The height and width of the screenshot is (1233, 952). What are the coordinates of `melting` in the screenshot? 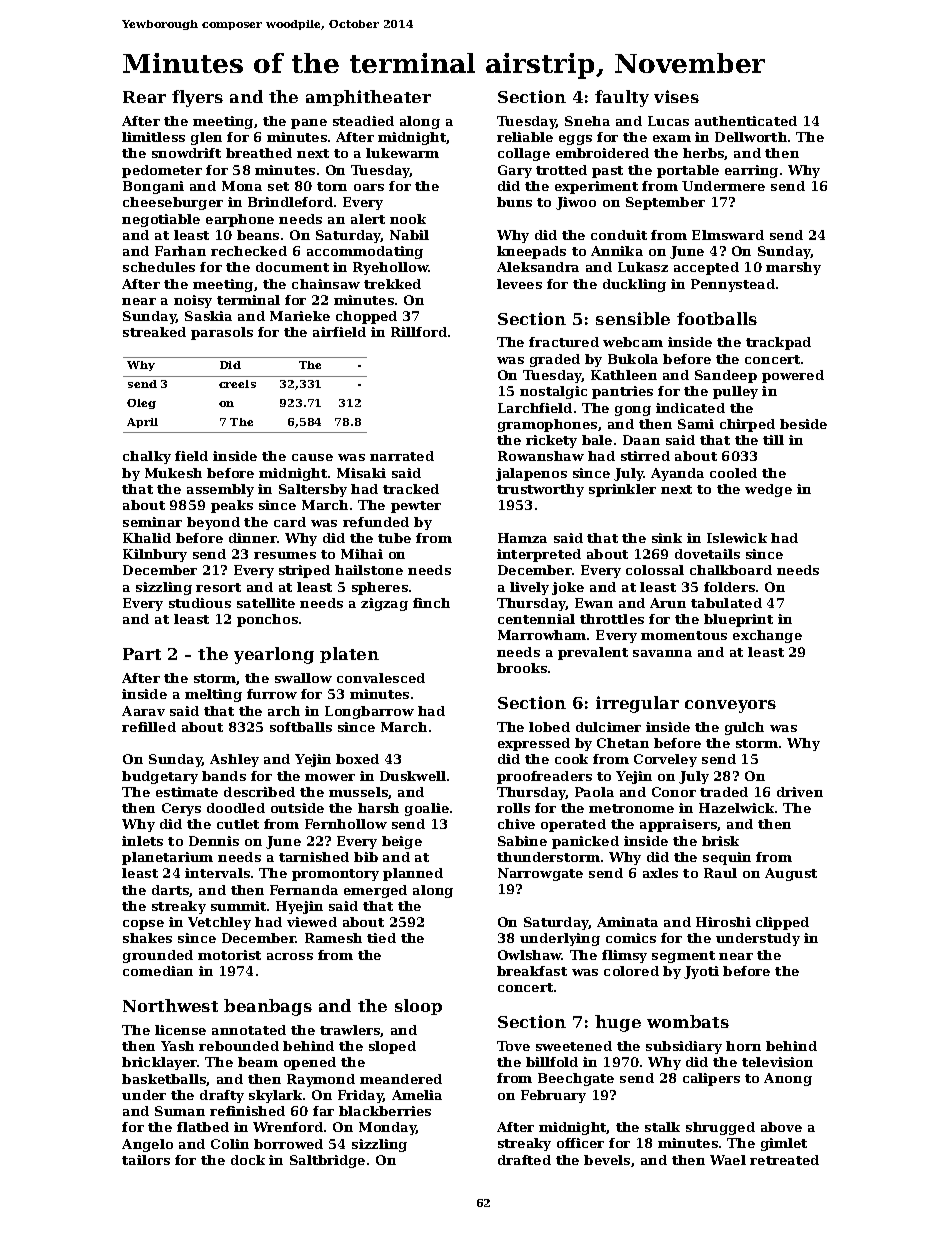 It's located at (213, 695).
